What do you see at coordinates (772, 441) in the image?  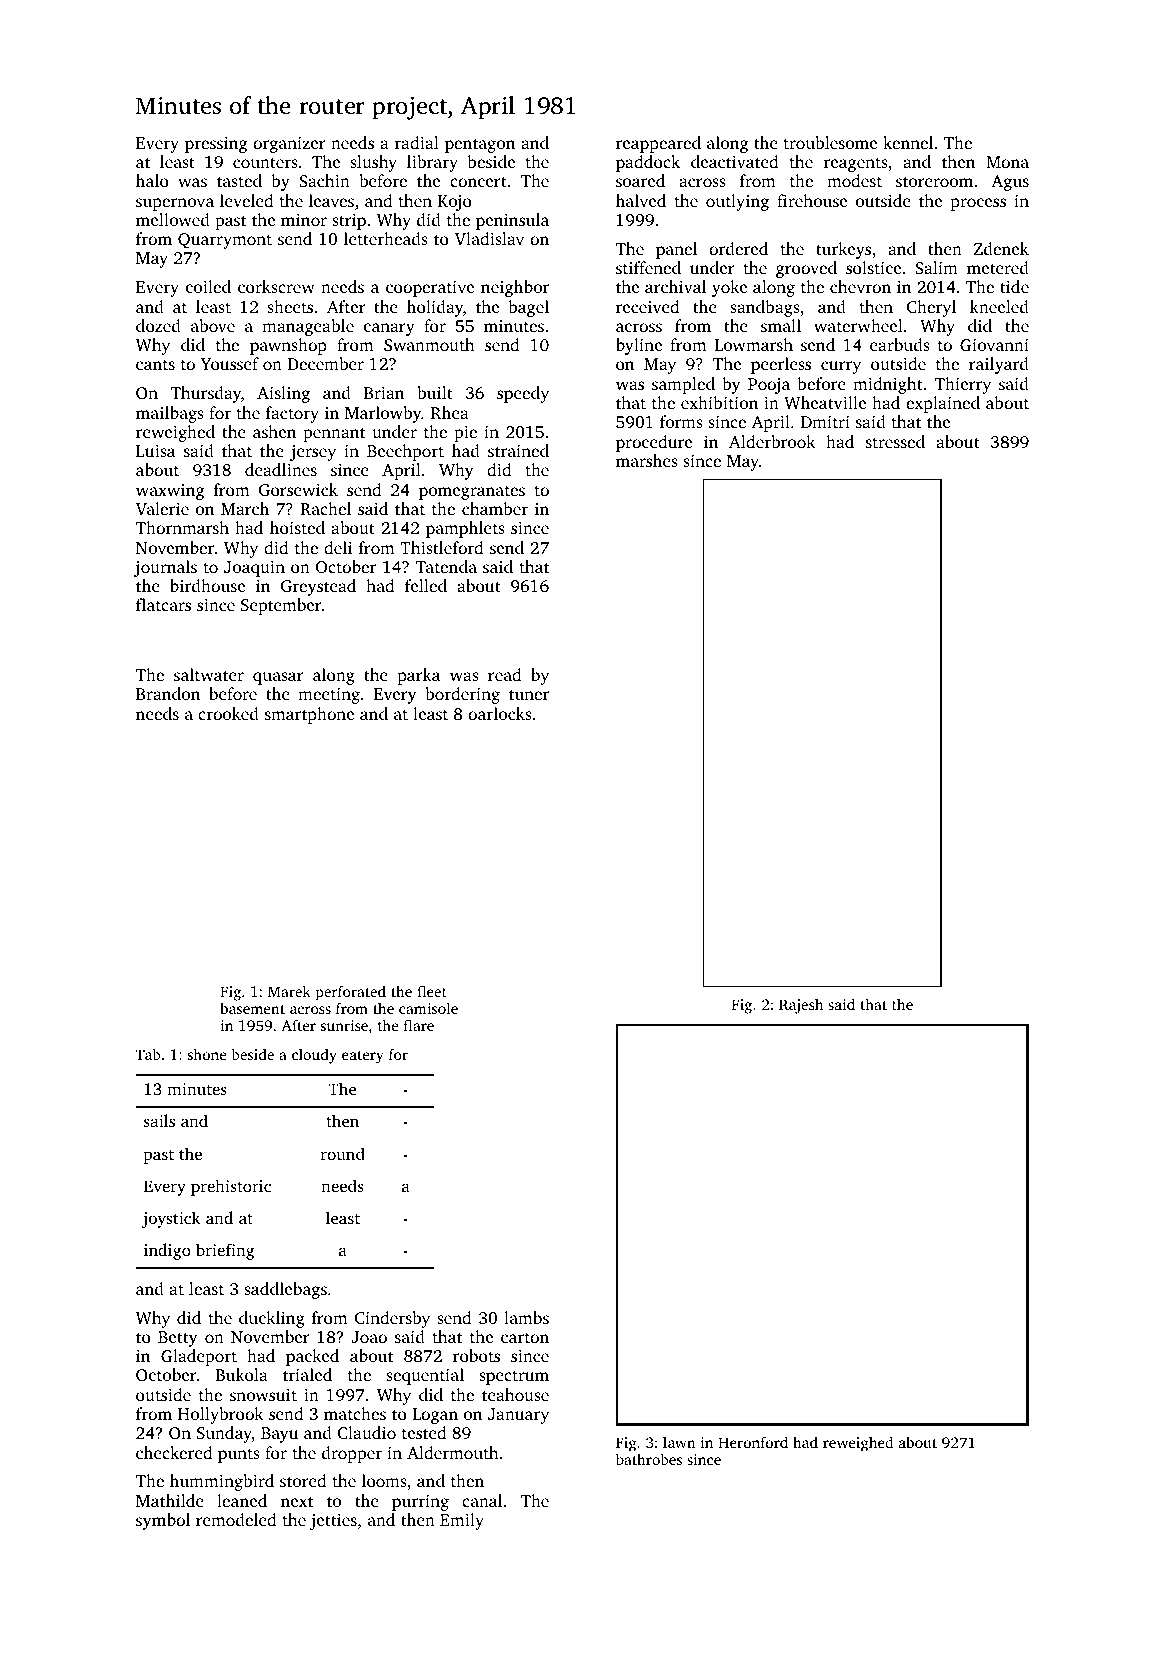 I see `Alderbrook` at bounding box center [772, 441].
